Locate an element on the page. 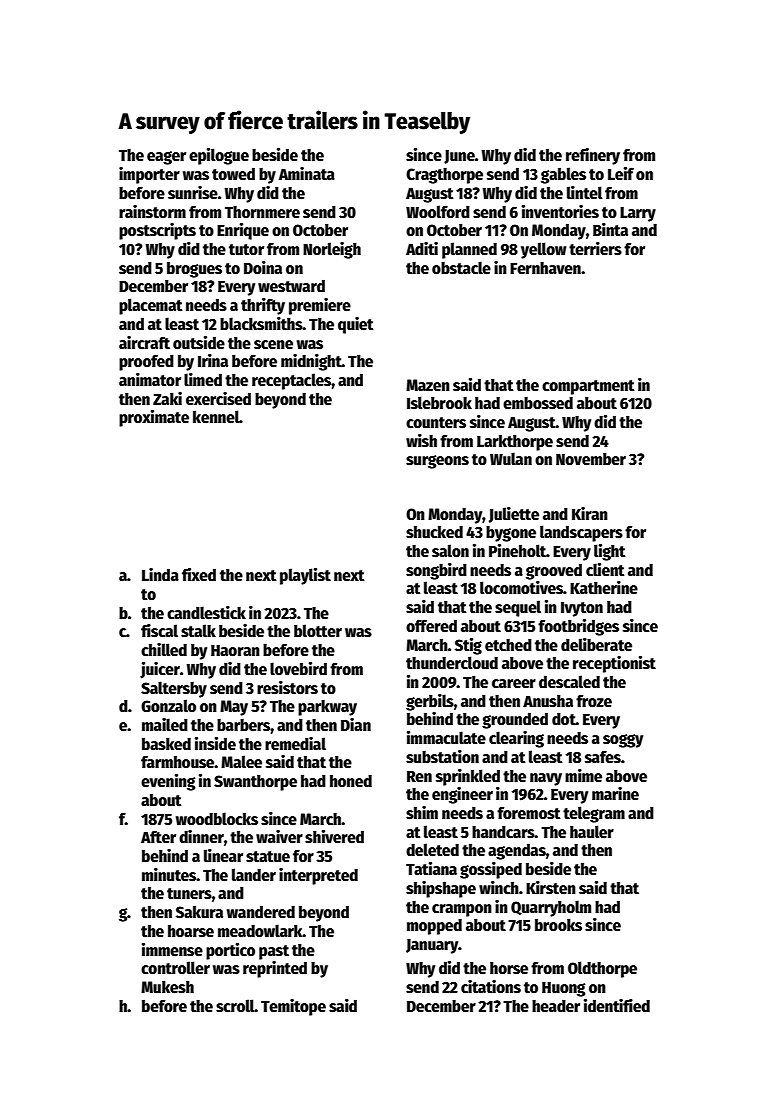 The image size is (780, 1107). January is located at coordinates (432, 946).
